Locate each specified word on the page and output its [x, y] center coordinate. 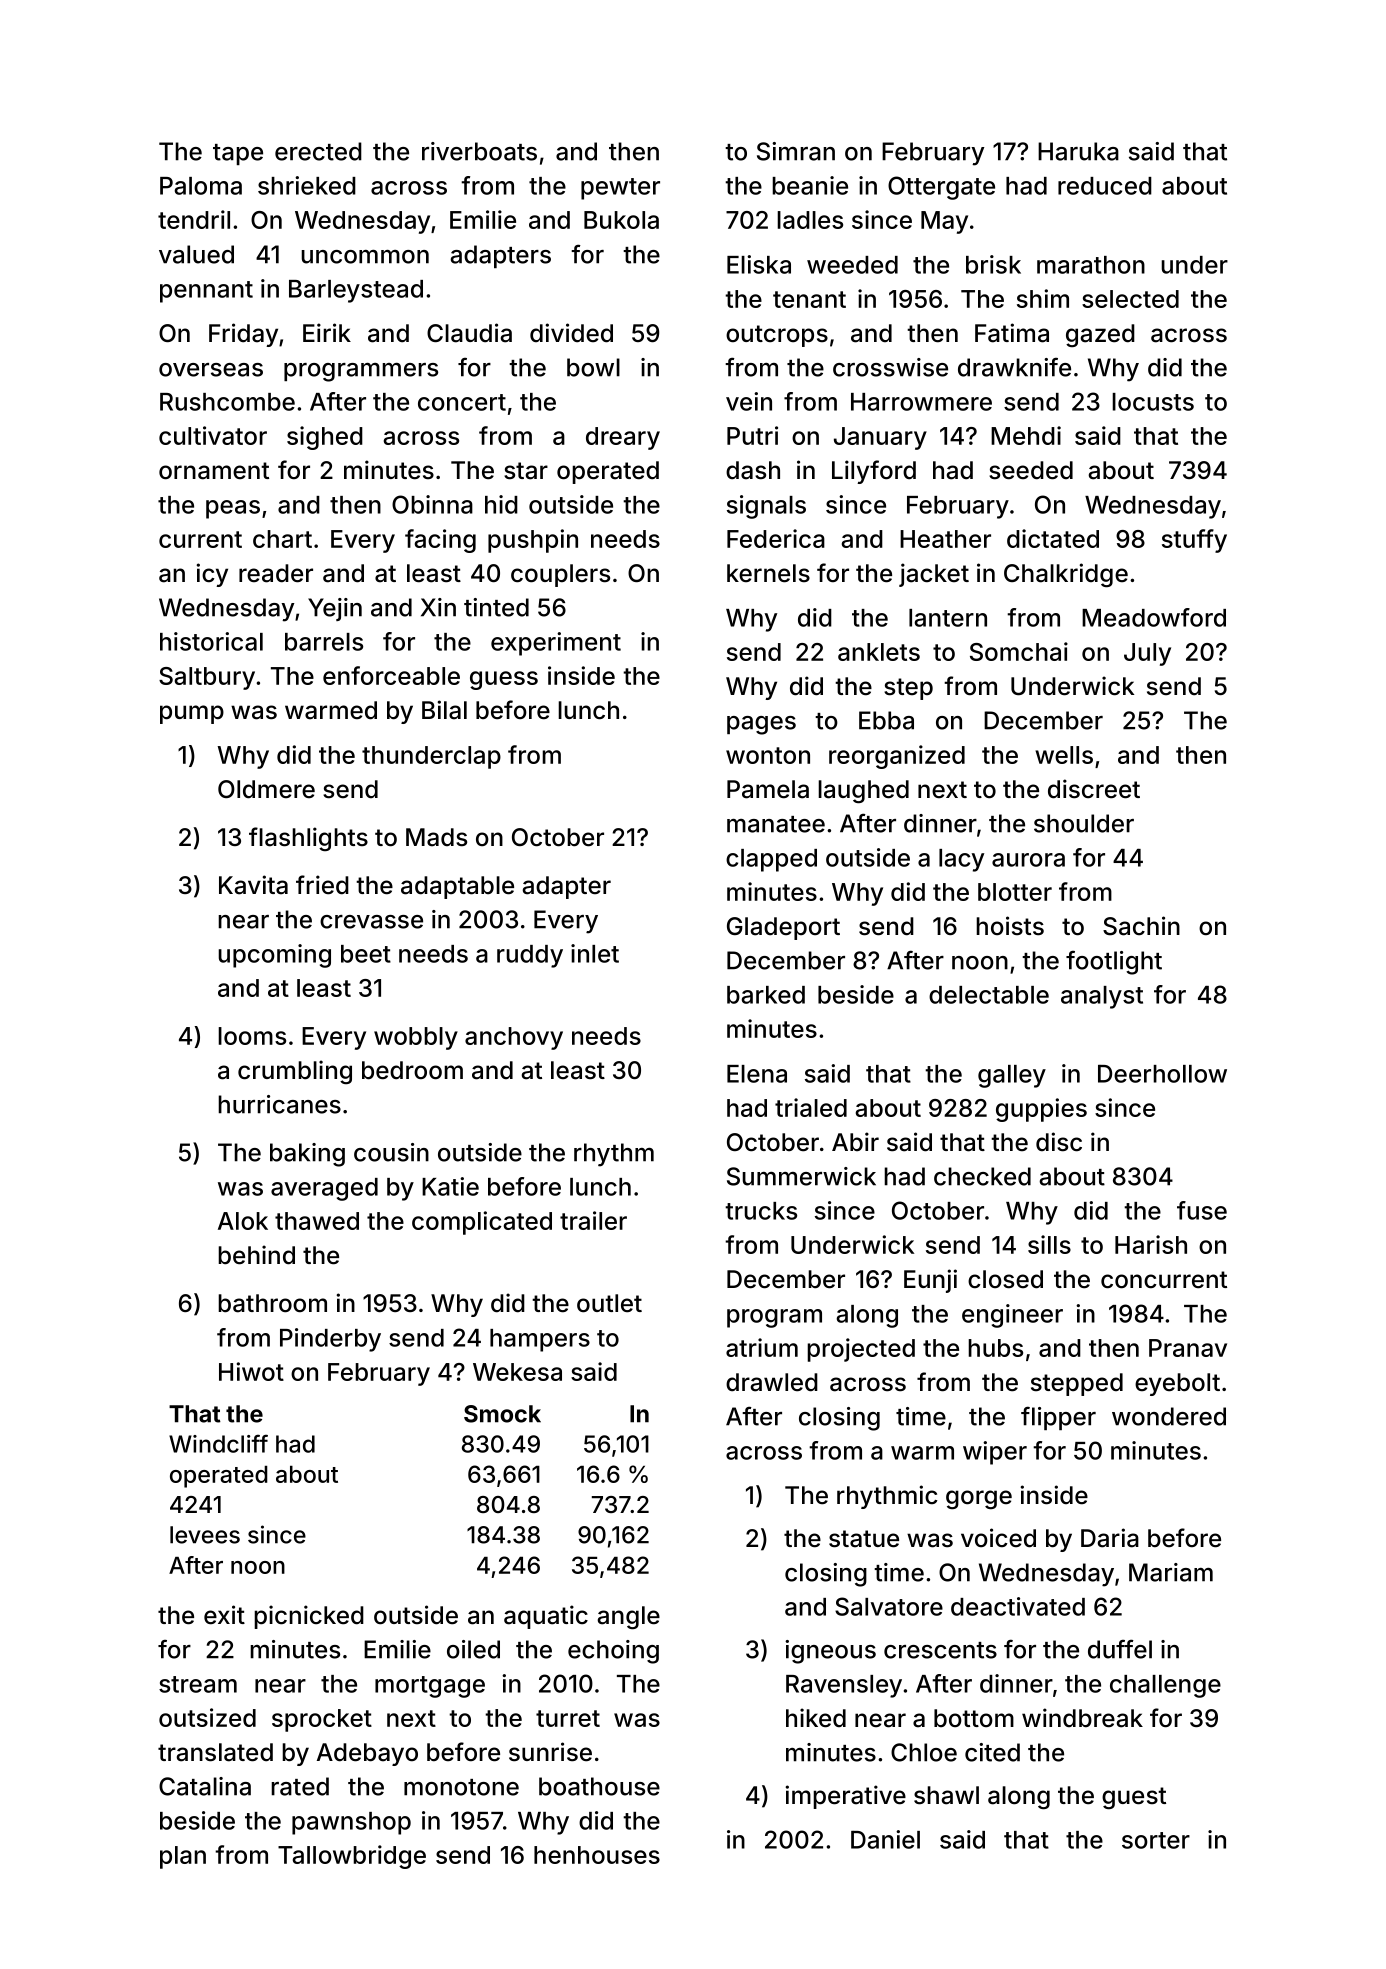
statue [864, 1539]
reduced [1105, 186]
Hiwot [251, 1371]
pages [761, 725]
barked [766, 995]
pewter [620, 189]
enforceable [391, 675]
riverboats [479, 151]
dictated [1053, 538]
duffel [1120, 1649]
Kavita [253, 885]
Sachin [1141, 926]
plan [183, 1857]
